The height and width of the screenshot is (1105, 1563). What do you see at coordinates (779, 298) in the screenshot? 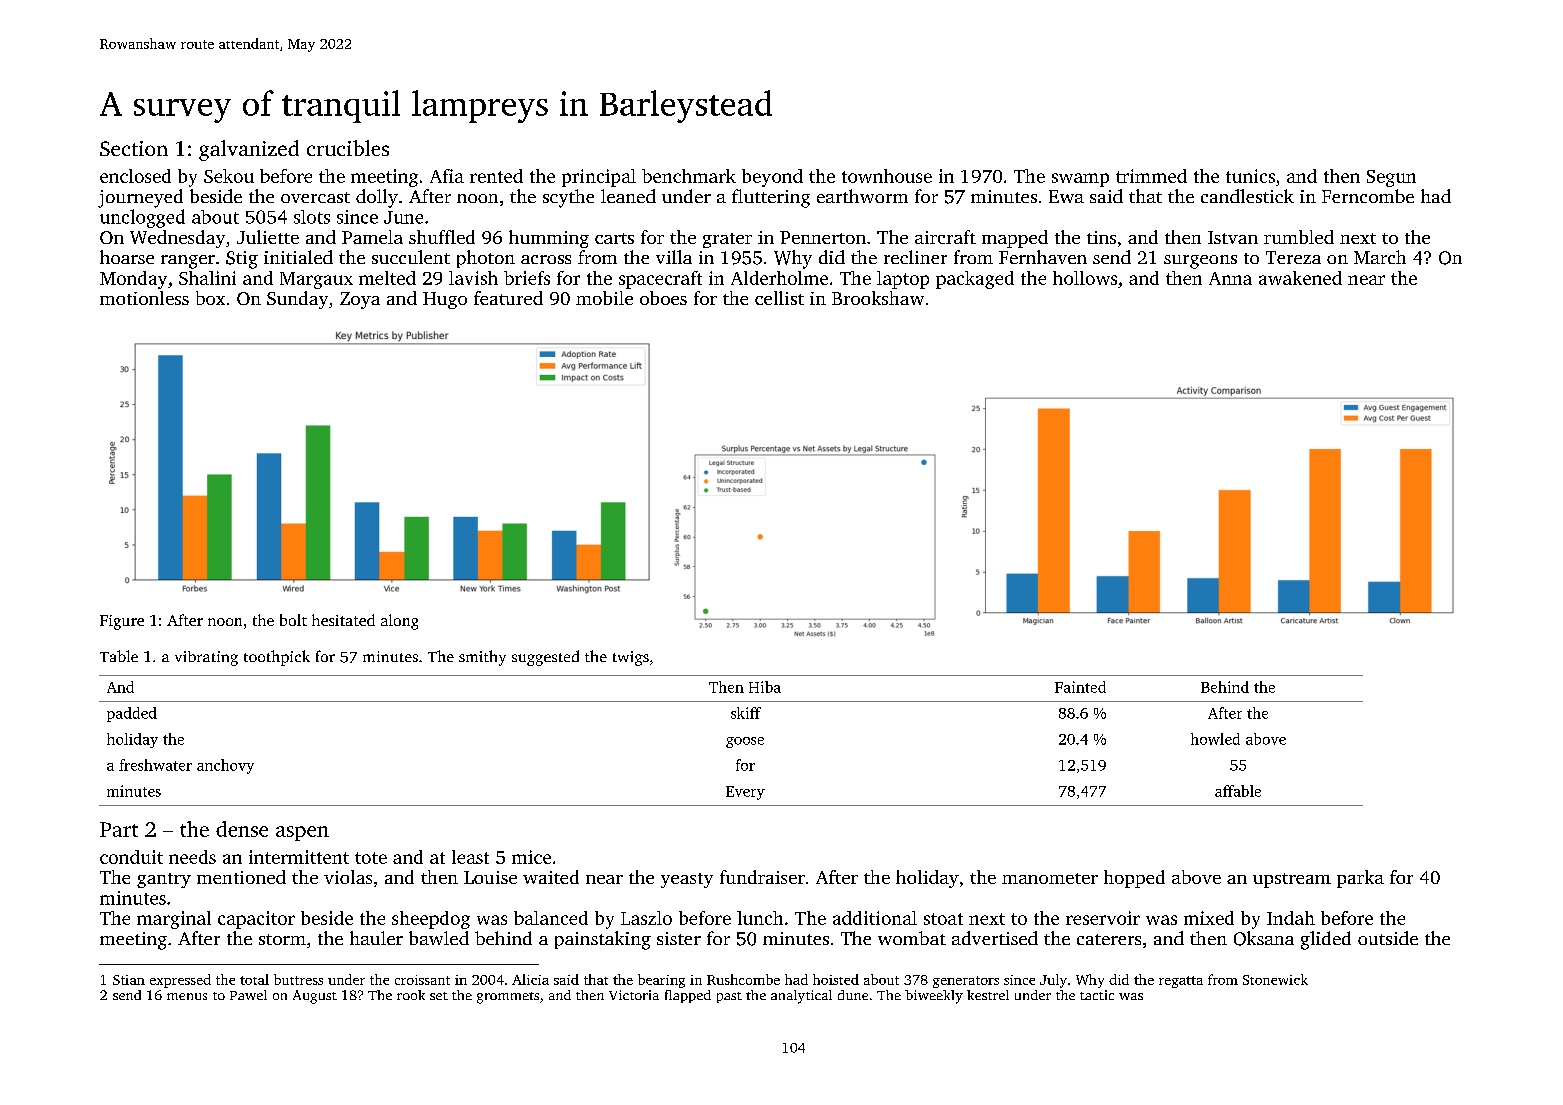
I see `cellist` at bounding box center [779, 298].
